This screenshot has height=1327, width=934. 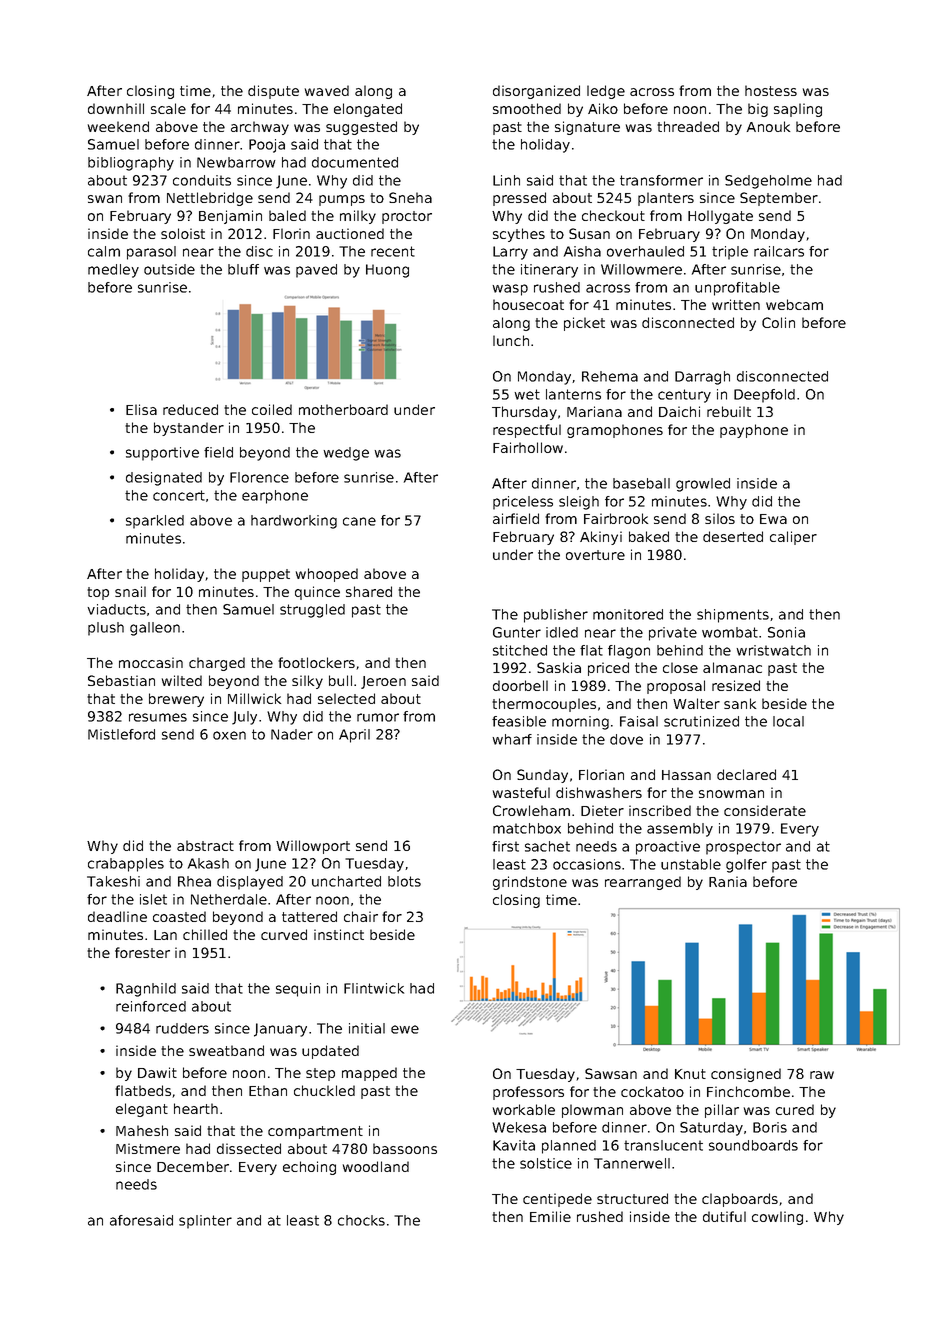 I want to click on hearth, so click(x=196, y=1108).
